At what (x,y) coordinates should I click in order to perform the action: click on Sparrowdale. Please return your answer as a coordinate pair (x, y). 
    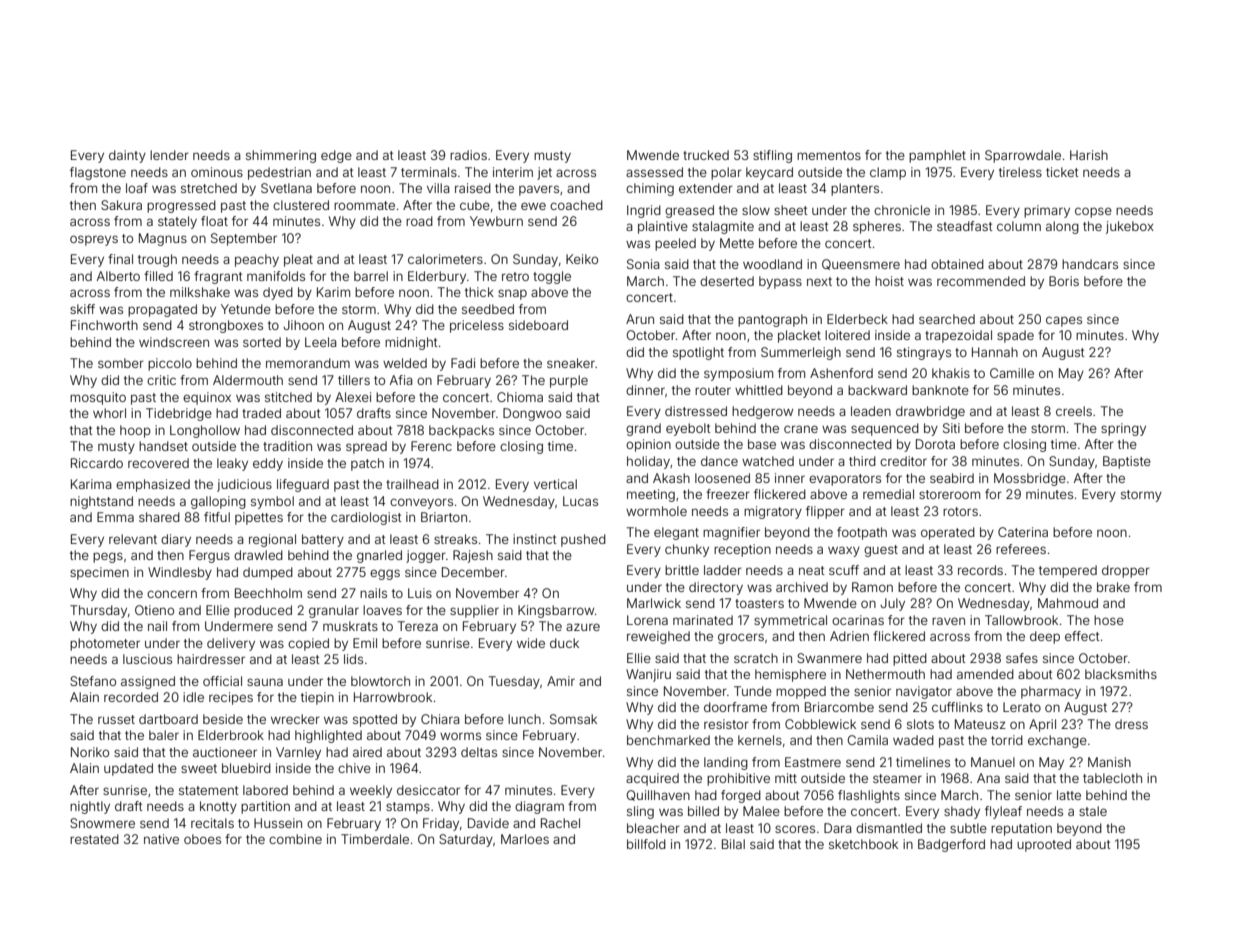
    Looking at the image, I should click on (1023, 156).
